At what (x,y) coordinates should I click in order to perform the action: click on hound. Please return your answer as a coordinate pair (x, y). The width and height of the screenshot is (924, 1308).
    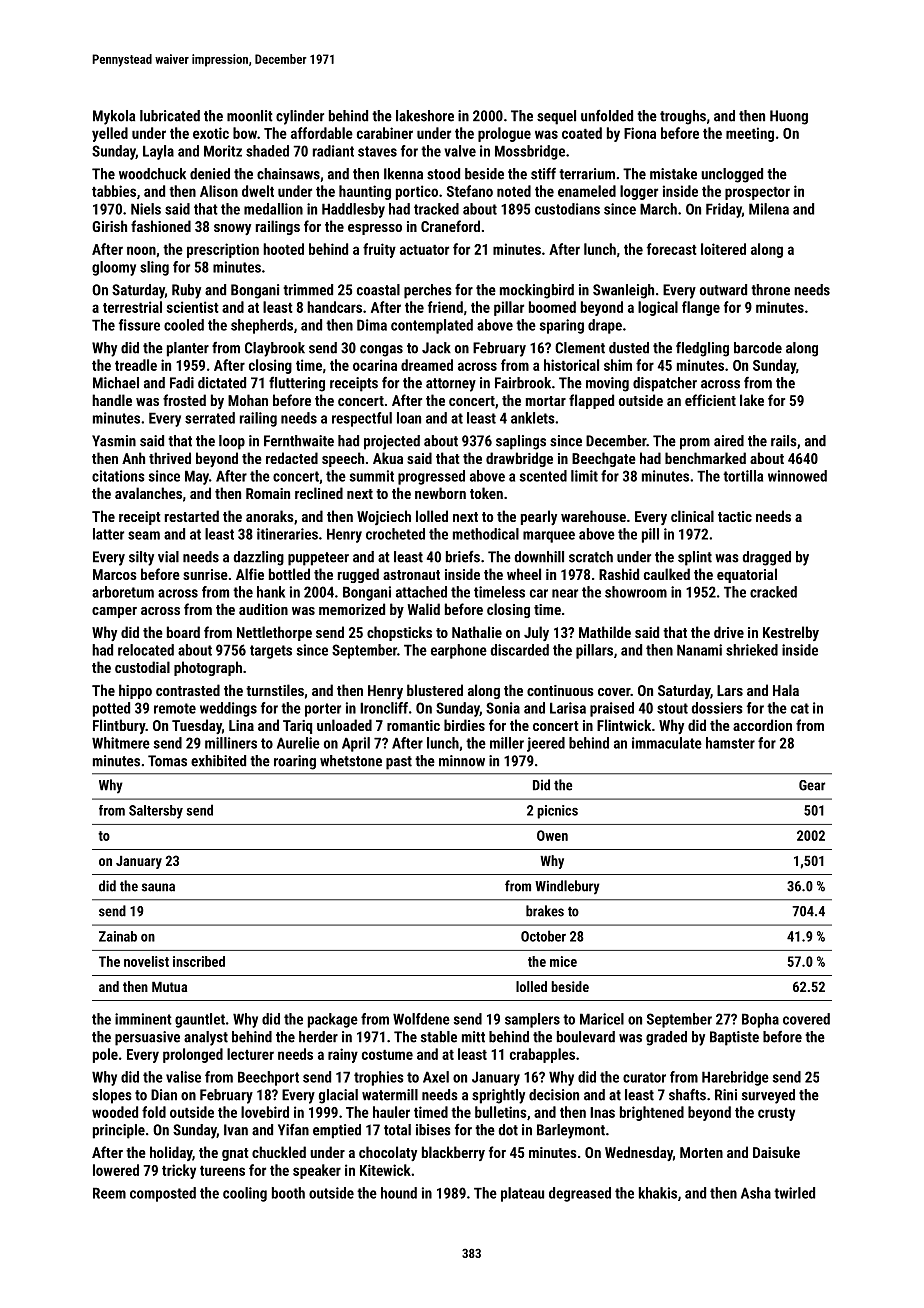
    Looking at the image, I should click on (399, 1193).
